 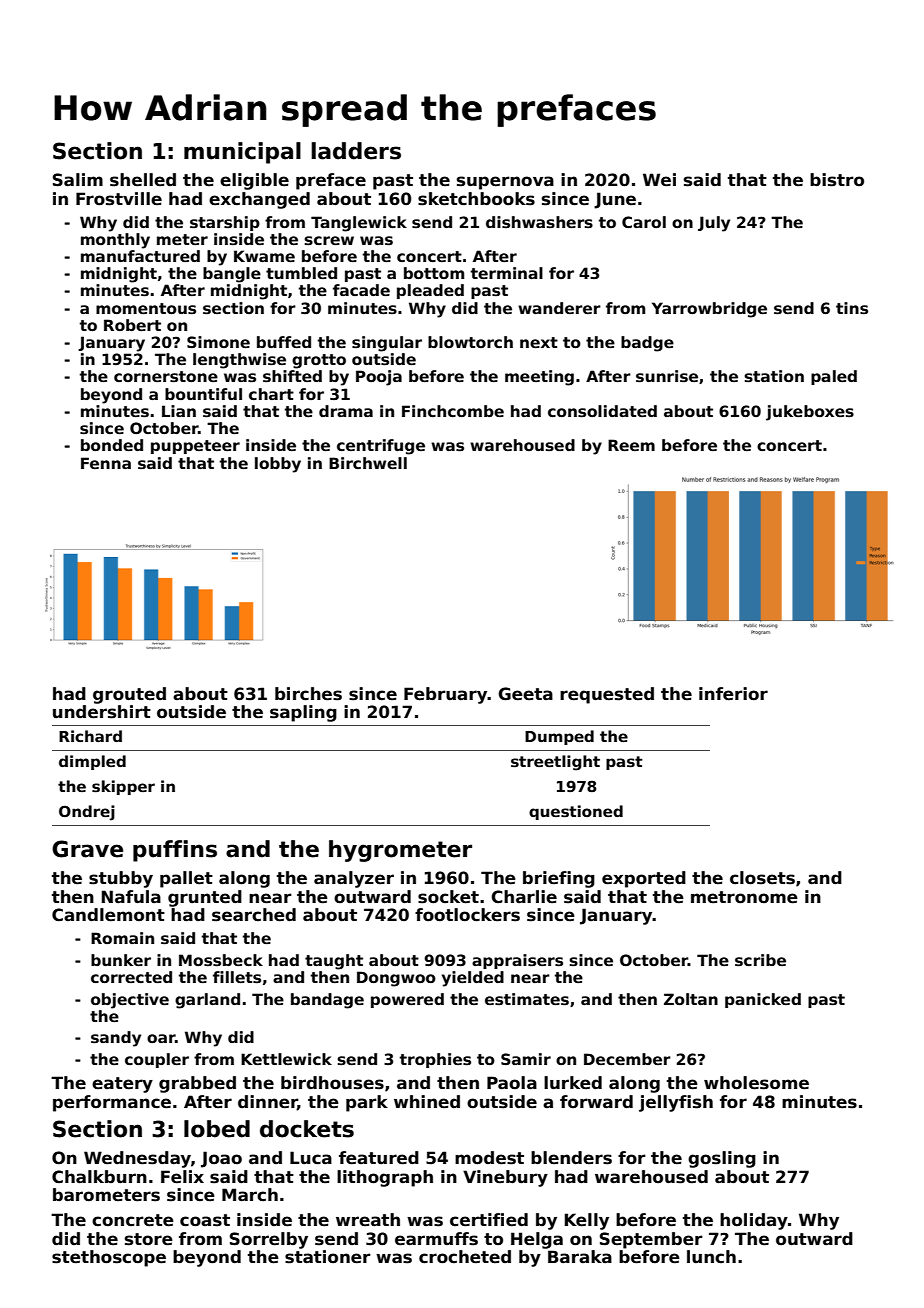 What do you see at coordinates (810, 413) in the screenshot?
I see `jukeboxes` at bounding box center [810, 413].
